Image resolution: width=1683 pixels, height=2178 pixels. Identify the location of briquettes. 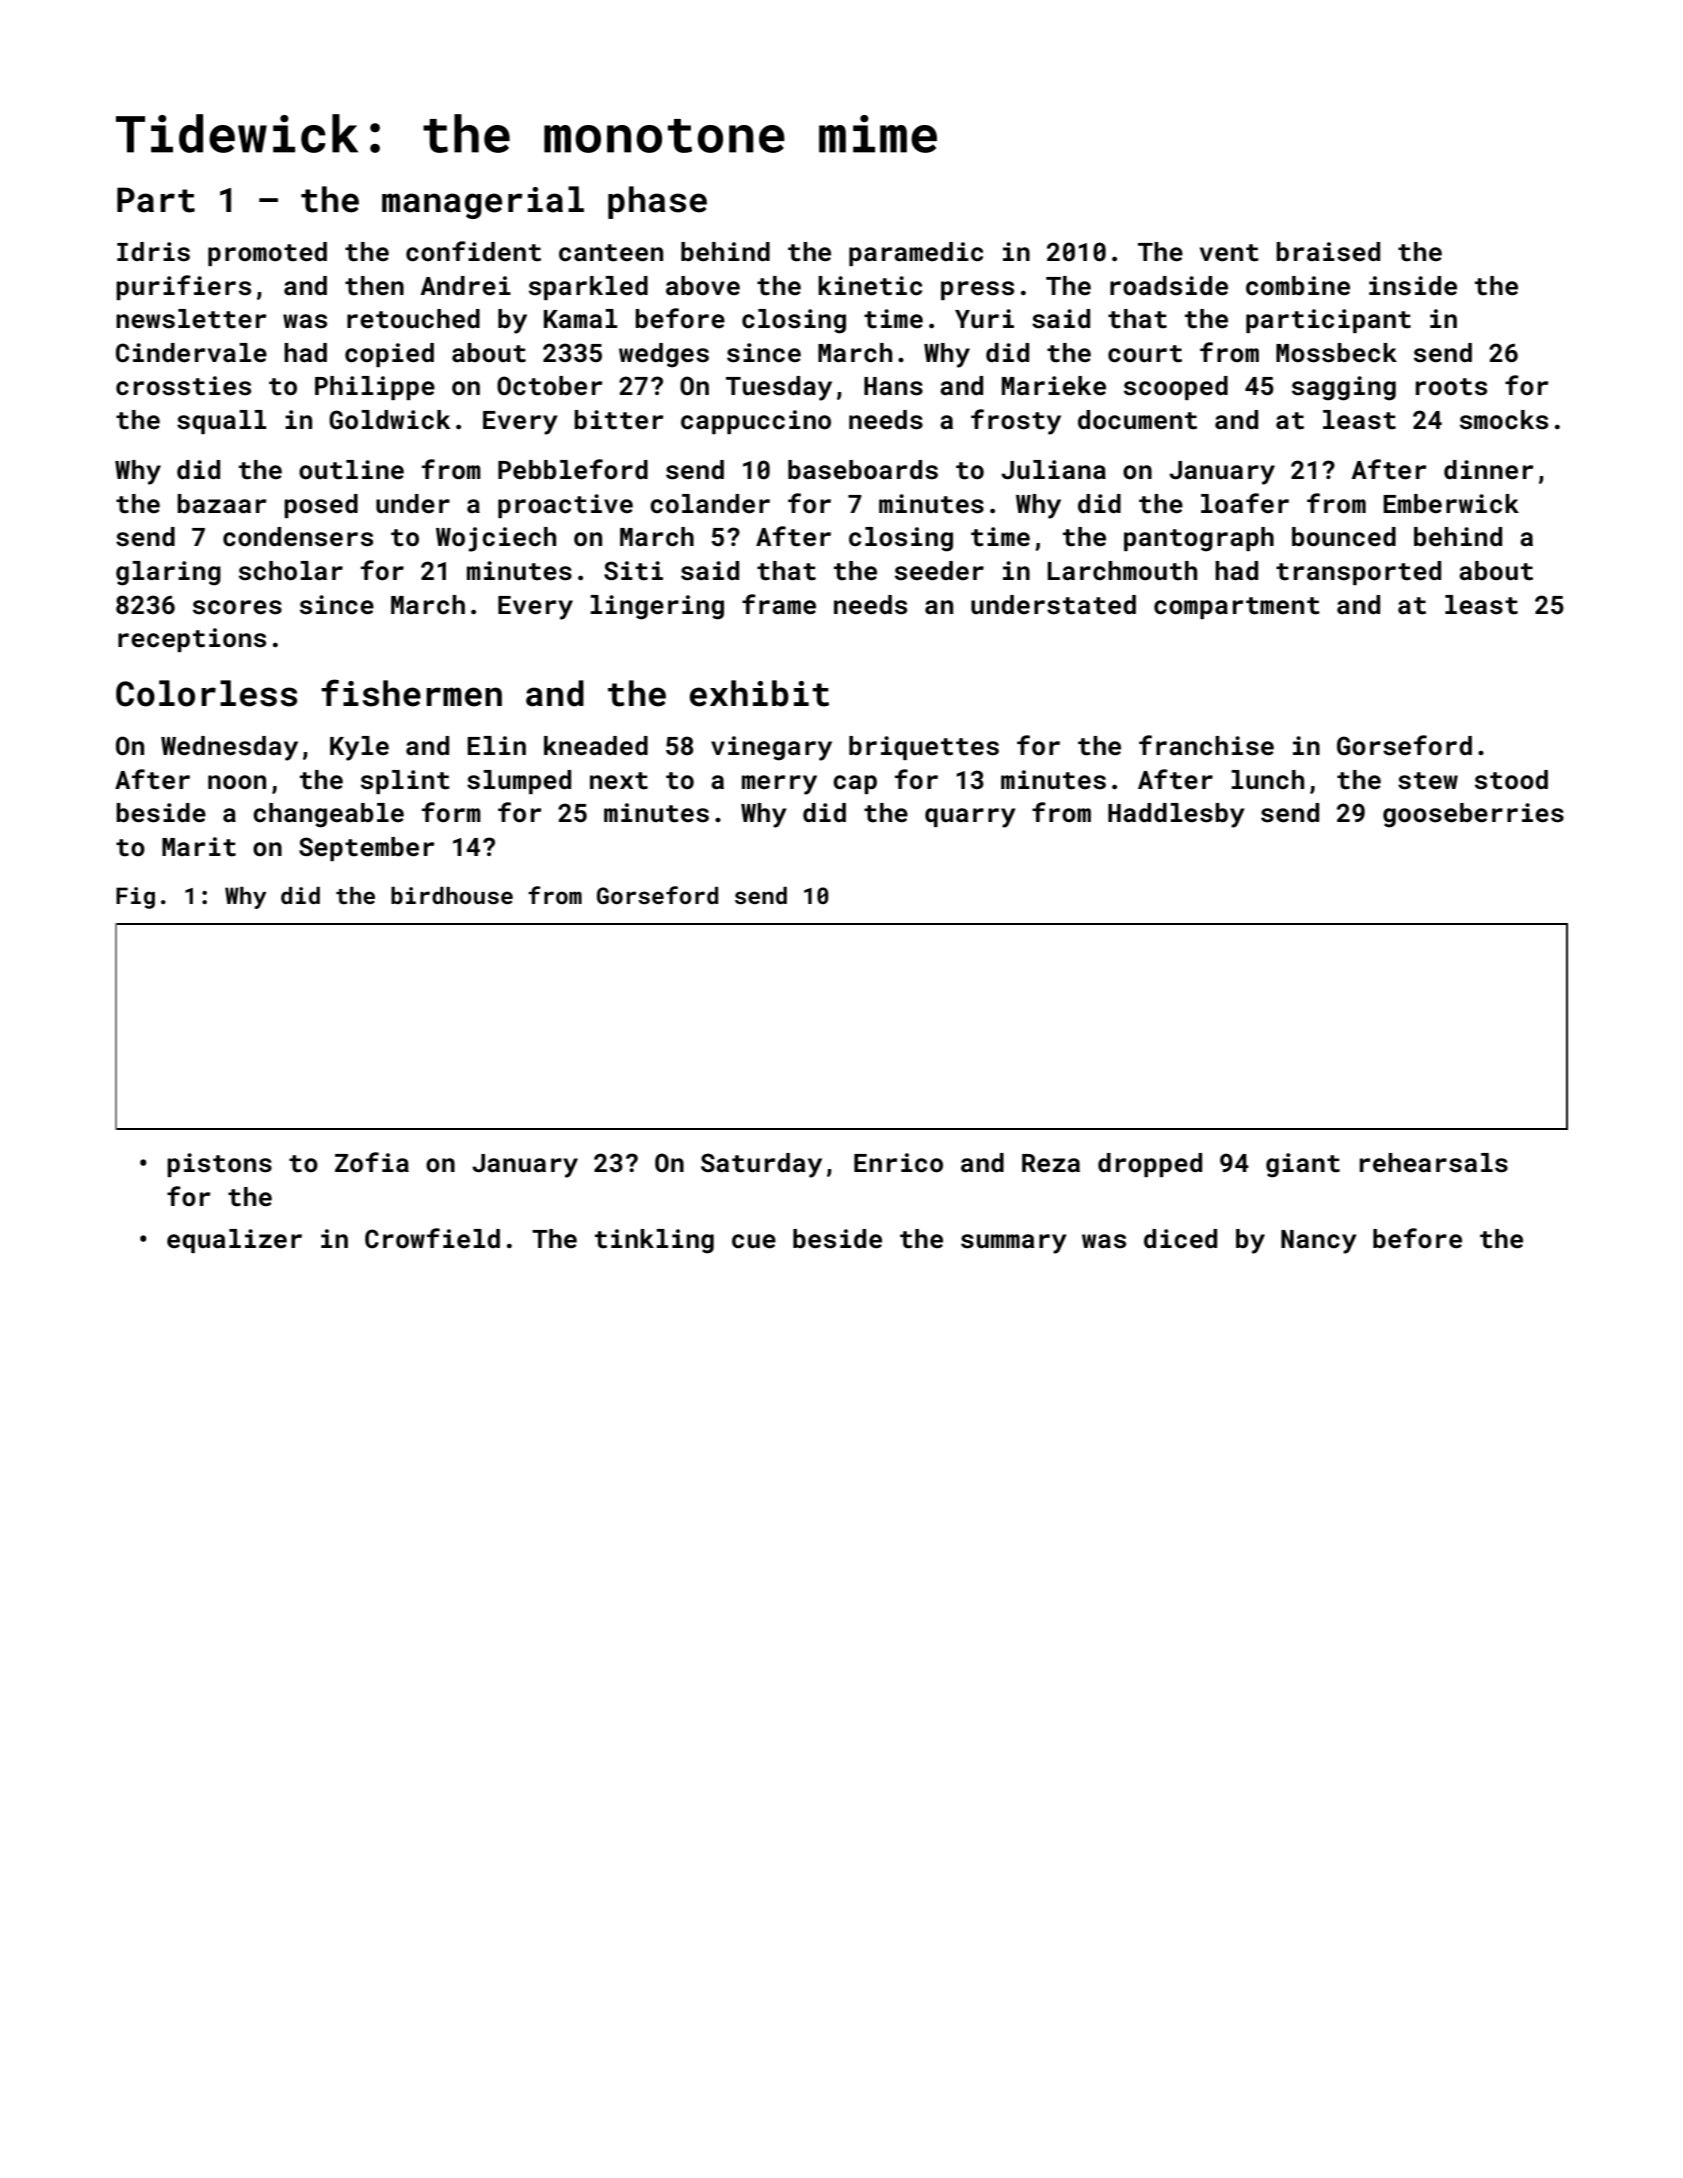
(924, 748).
